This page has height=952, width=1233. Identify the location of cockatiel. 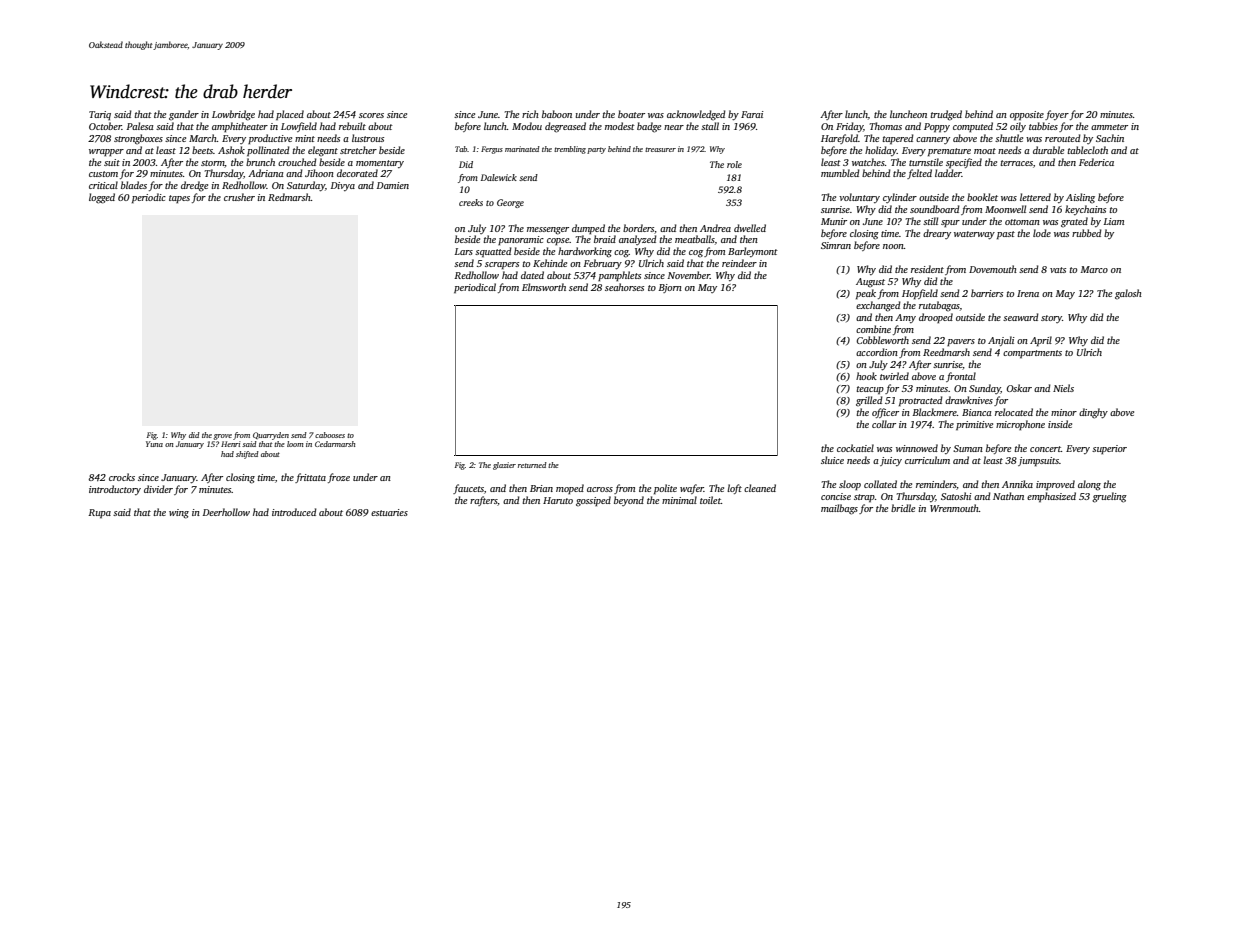
(855, 448).
